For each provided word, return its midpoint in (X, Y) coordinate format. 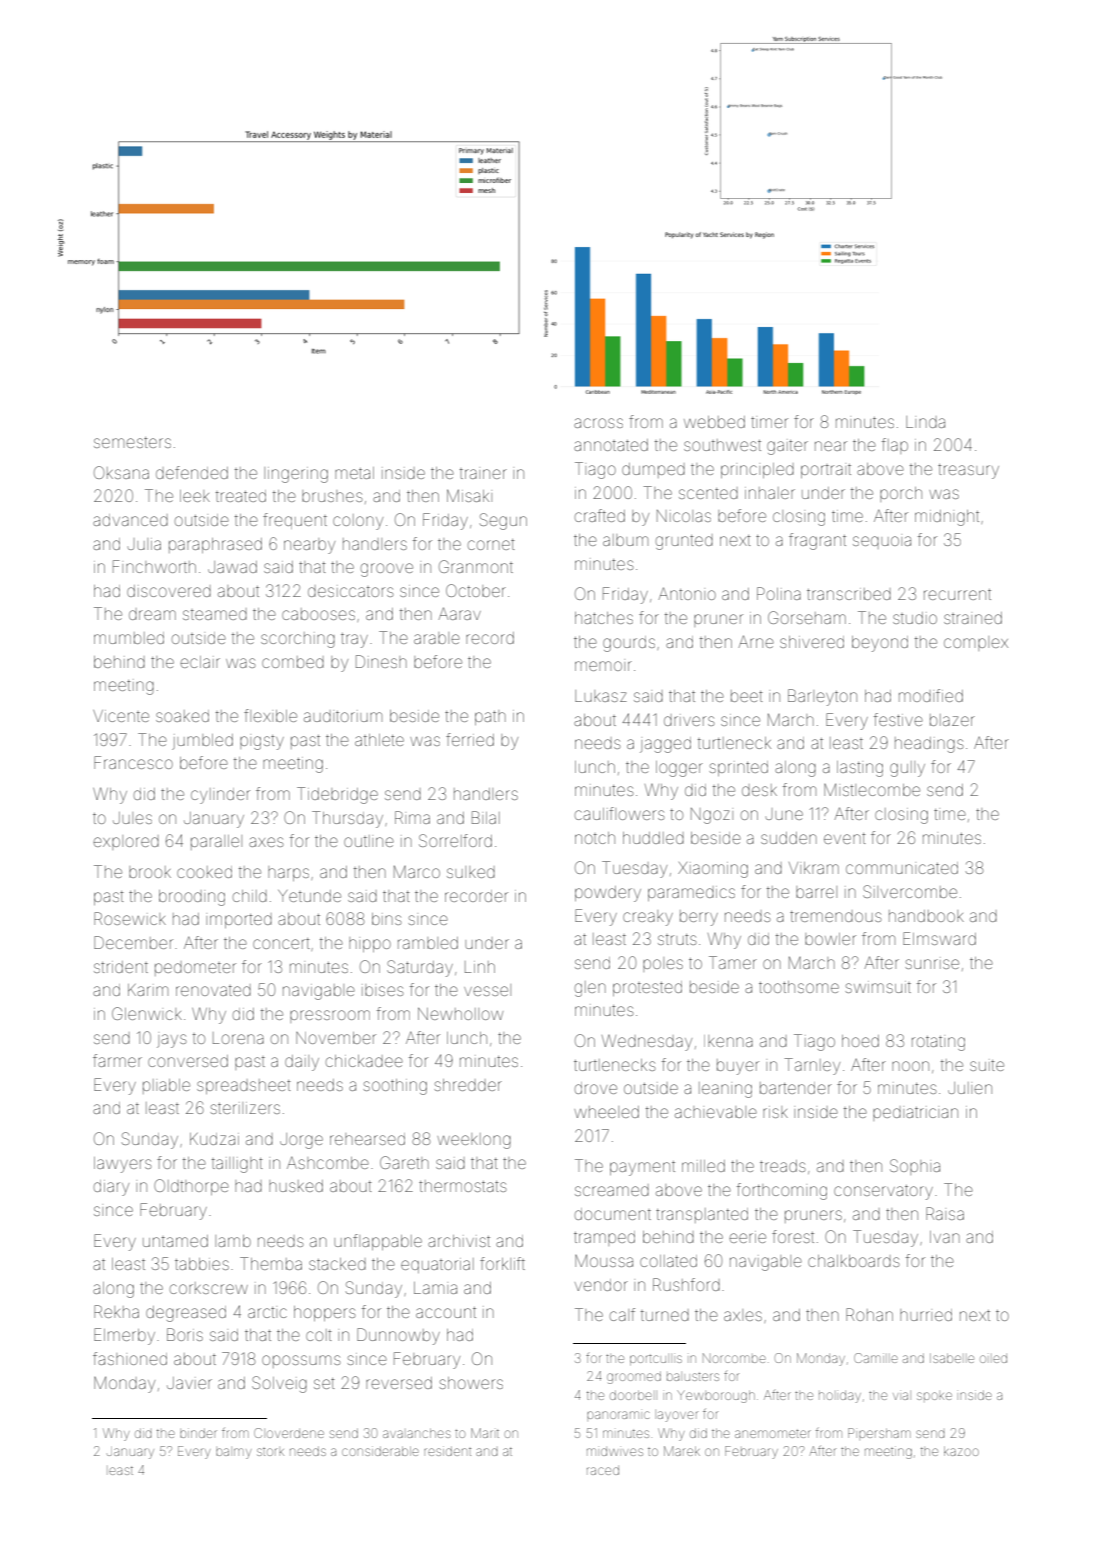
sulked (471, 872)
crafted (600, 515)
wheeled (606, 1112)
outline (369, 841)
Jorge (301, 1141)
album (625, 540)
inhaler (770, 493)
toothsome (799, 987)
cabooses (318, 614)
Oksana (121, 472)
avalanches (417, 1433)
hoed (860, 1041)
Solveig (279, 1384)
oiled (993, 1358)
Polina (779, 593)
